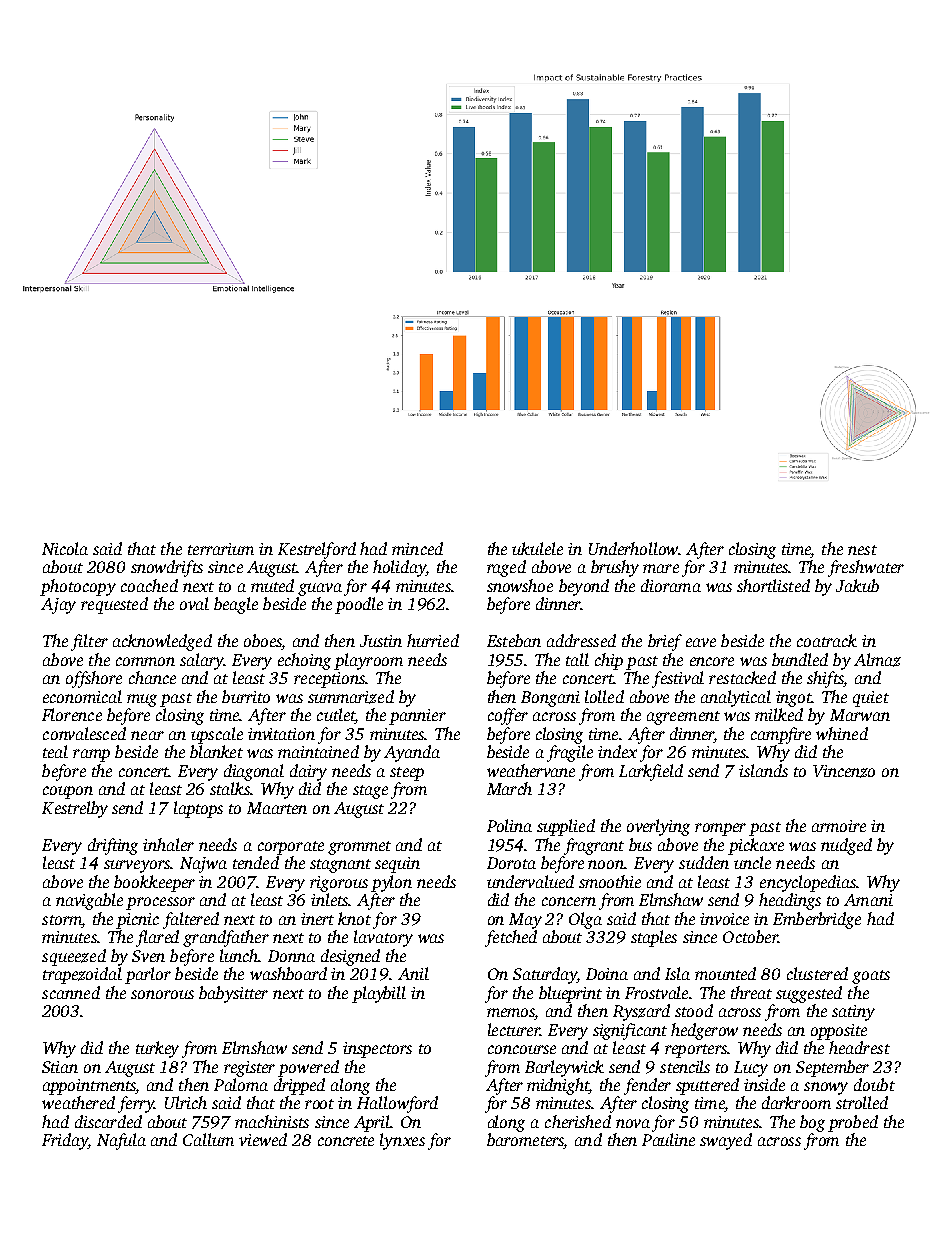 The image size is (952, 1233). I want to click on lynxes, so click(402, 1141).
